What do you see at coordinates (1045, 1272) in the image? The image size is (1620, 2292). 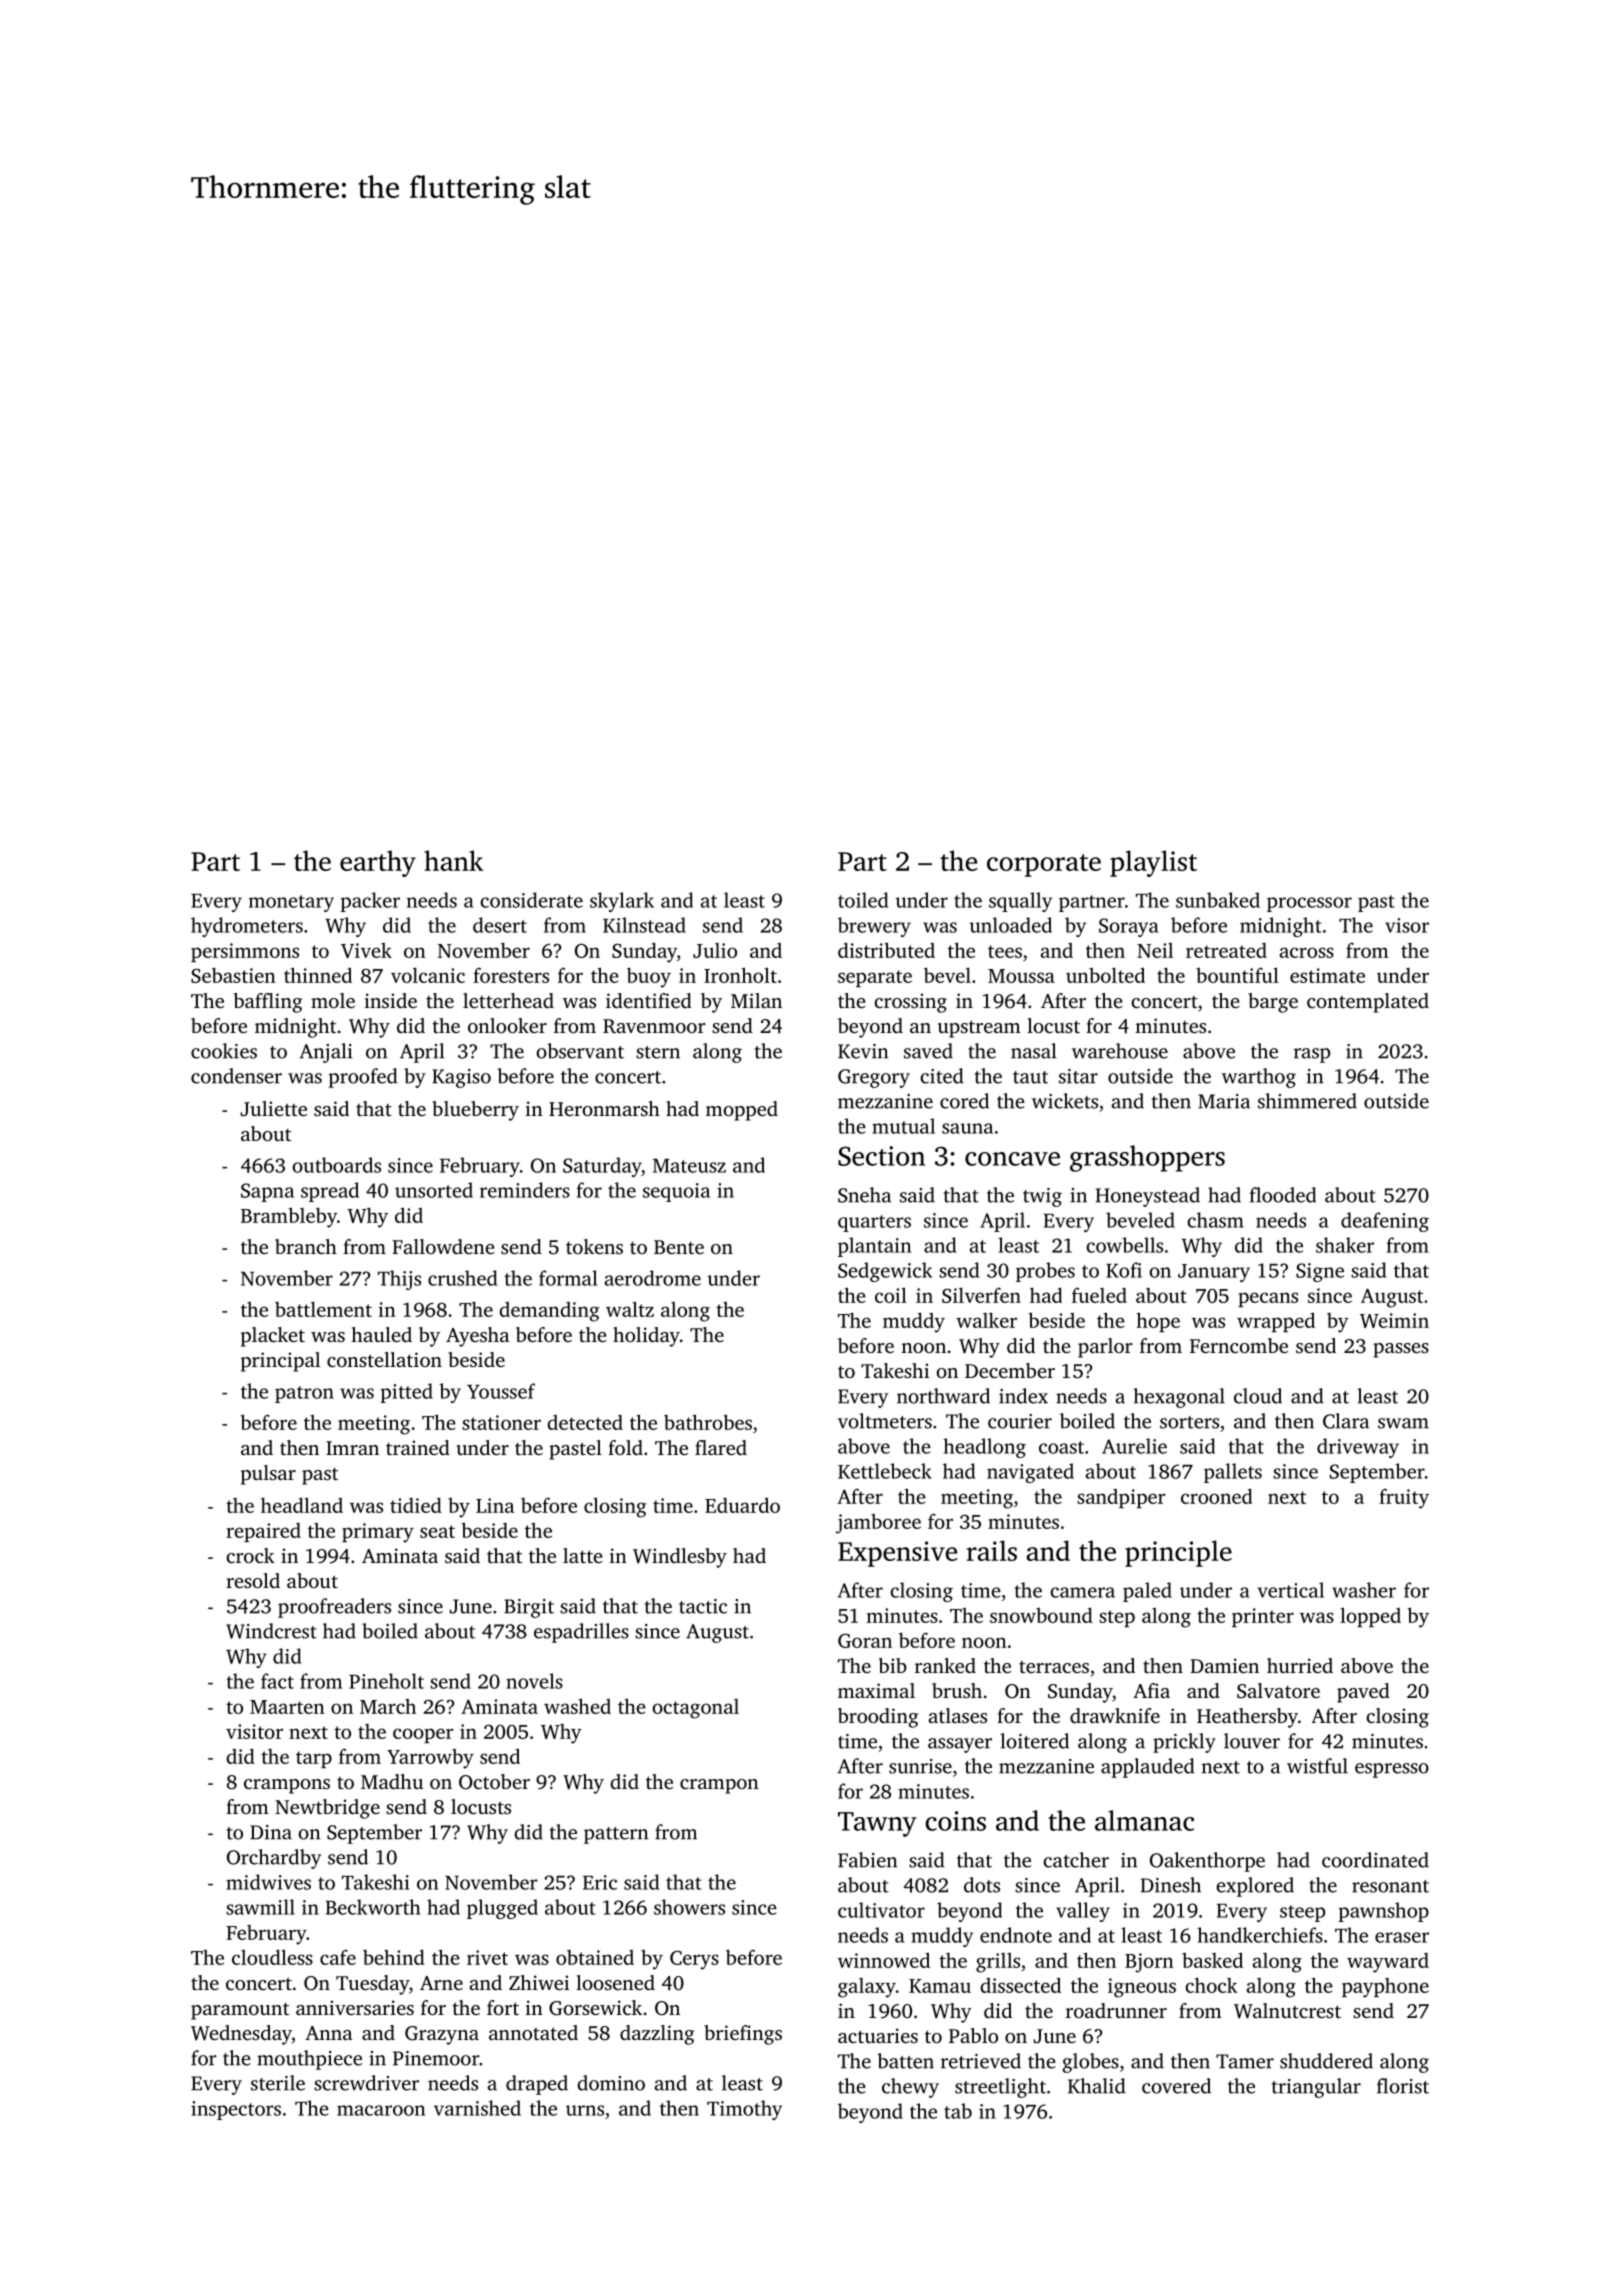 I see `probes` at bounding box center [1045, 1272].
